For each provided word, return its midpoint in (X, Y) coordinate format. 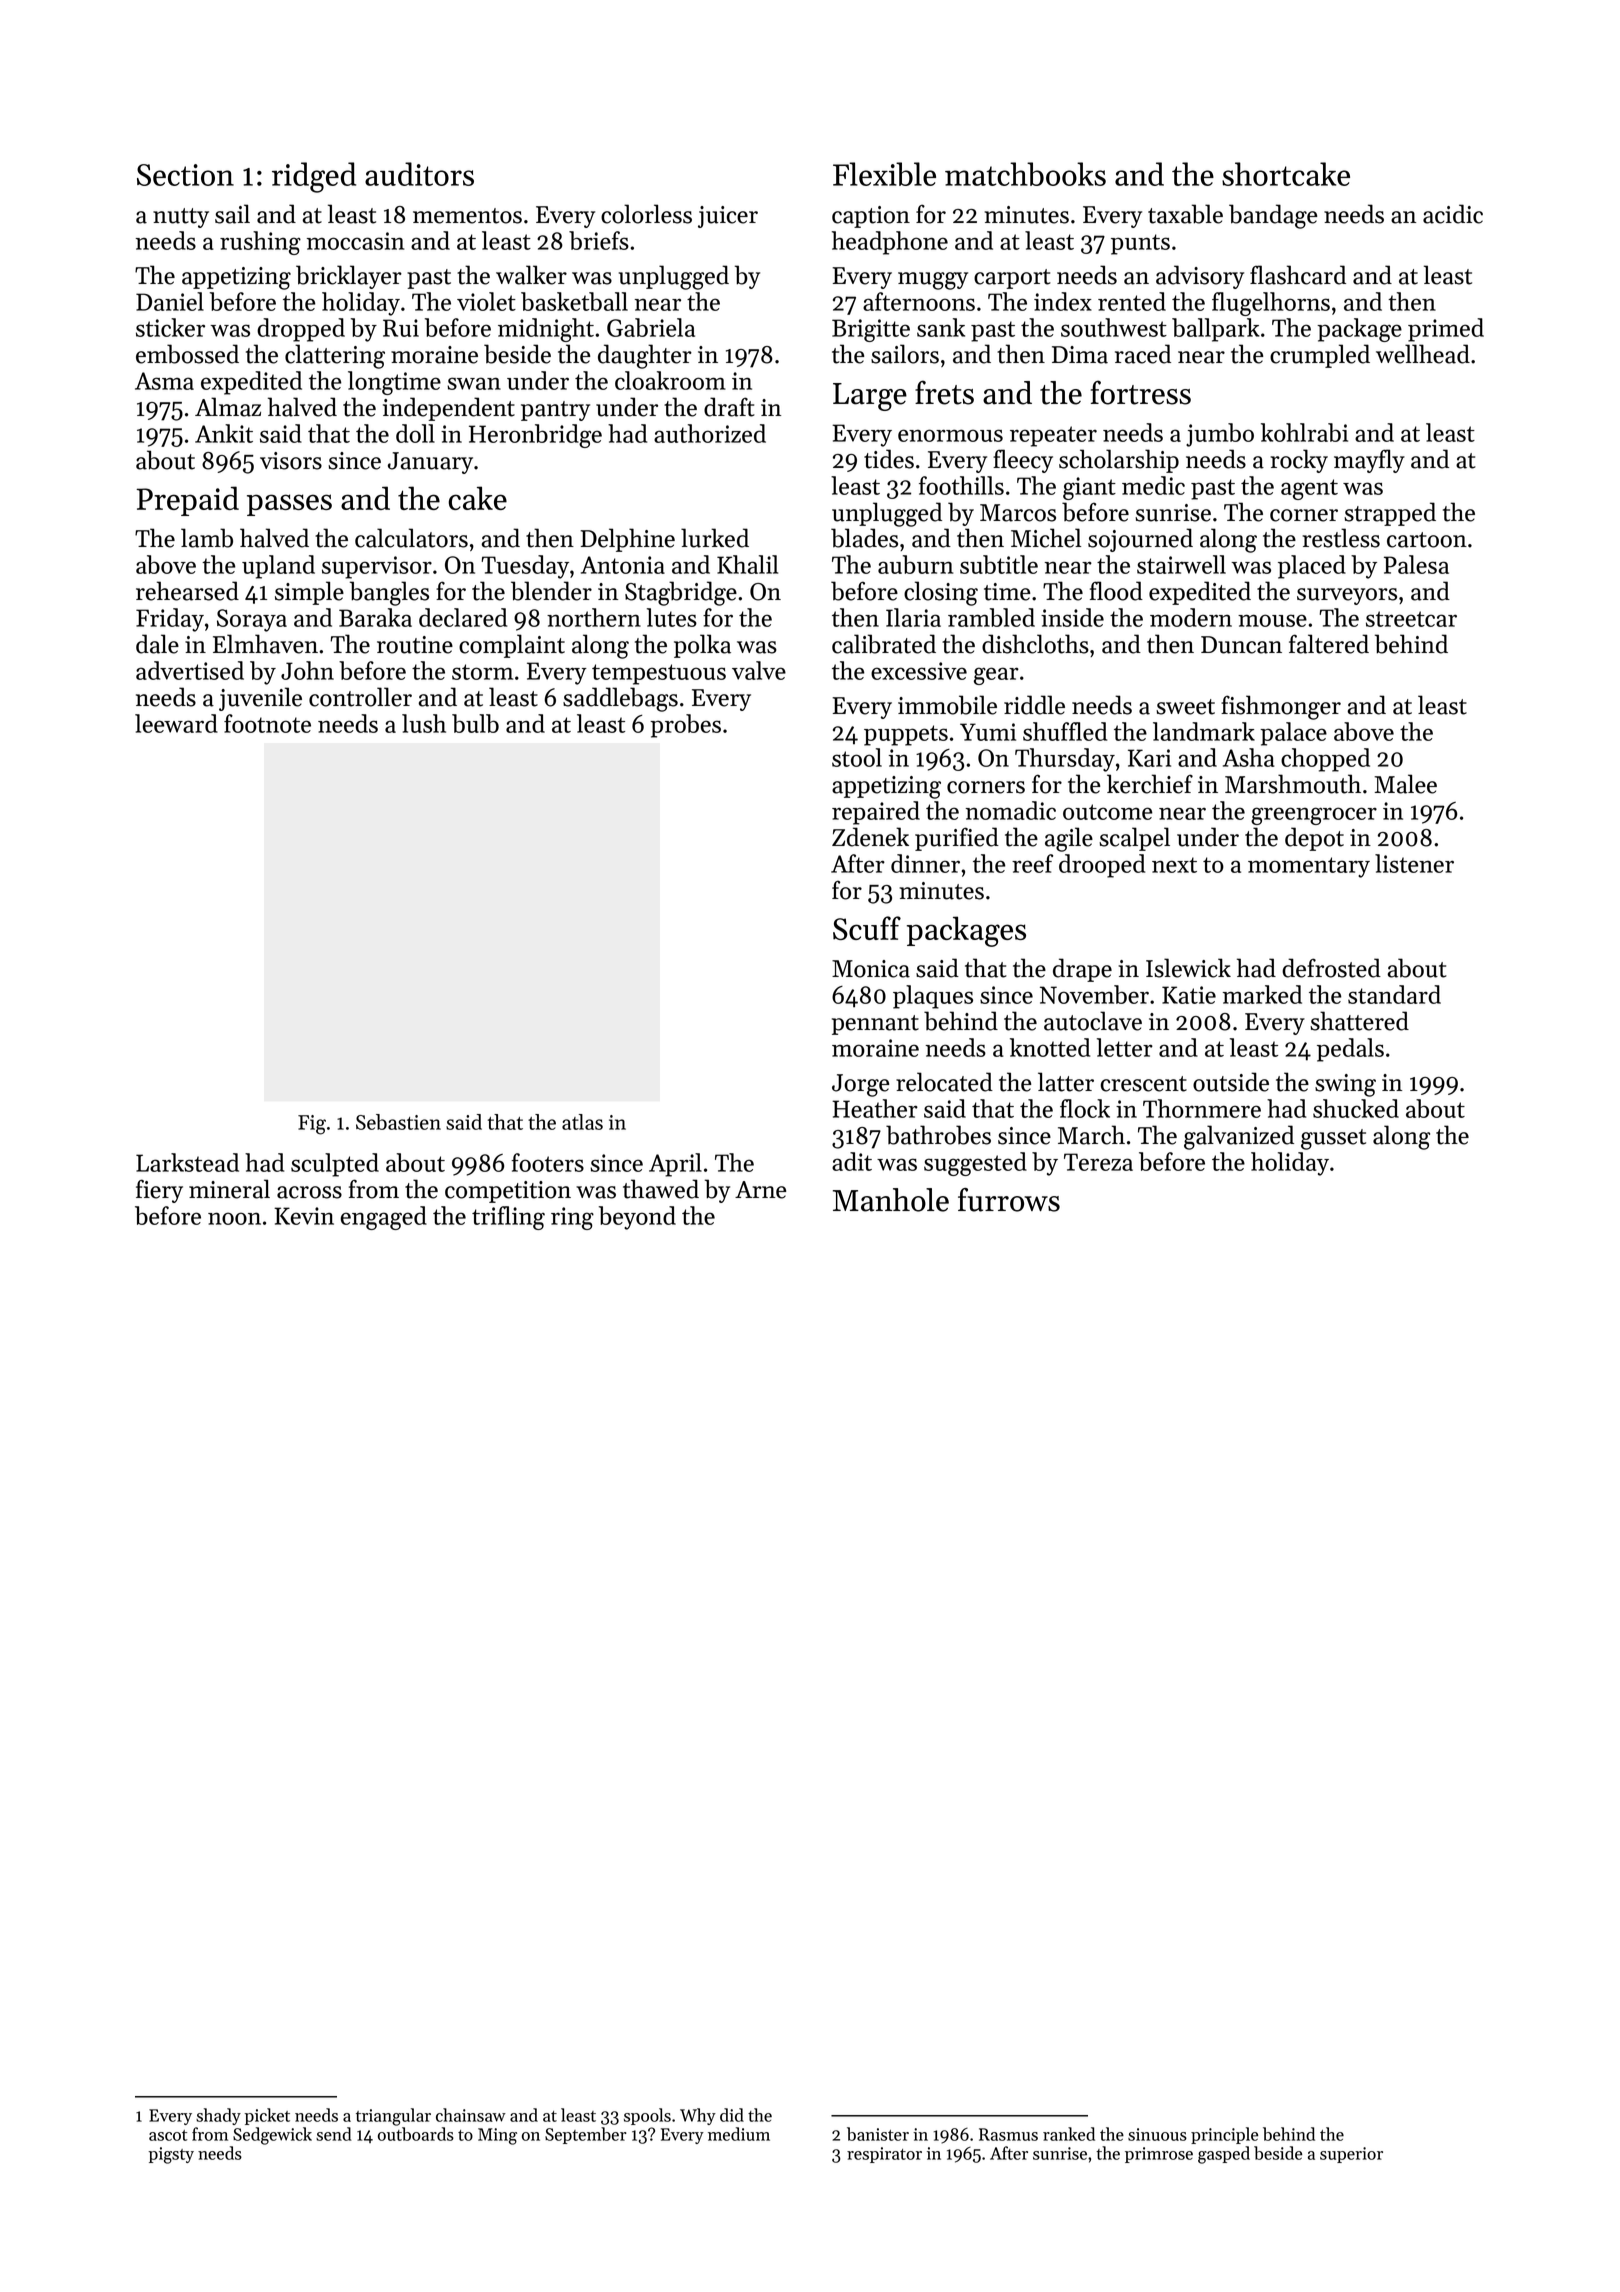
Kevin (304, 1216)
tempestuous (659, 674)
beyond (637, 1218)
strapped (1390, 514)
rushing (260, 243)
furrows (1009, 1200)
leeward (176, 723)
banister (878, 2134)
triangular (393, 2117)
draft (729, 407)
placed (1312, 567)
